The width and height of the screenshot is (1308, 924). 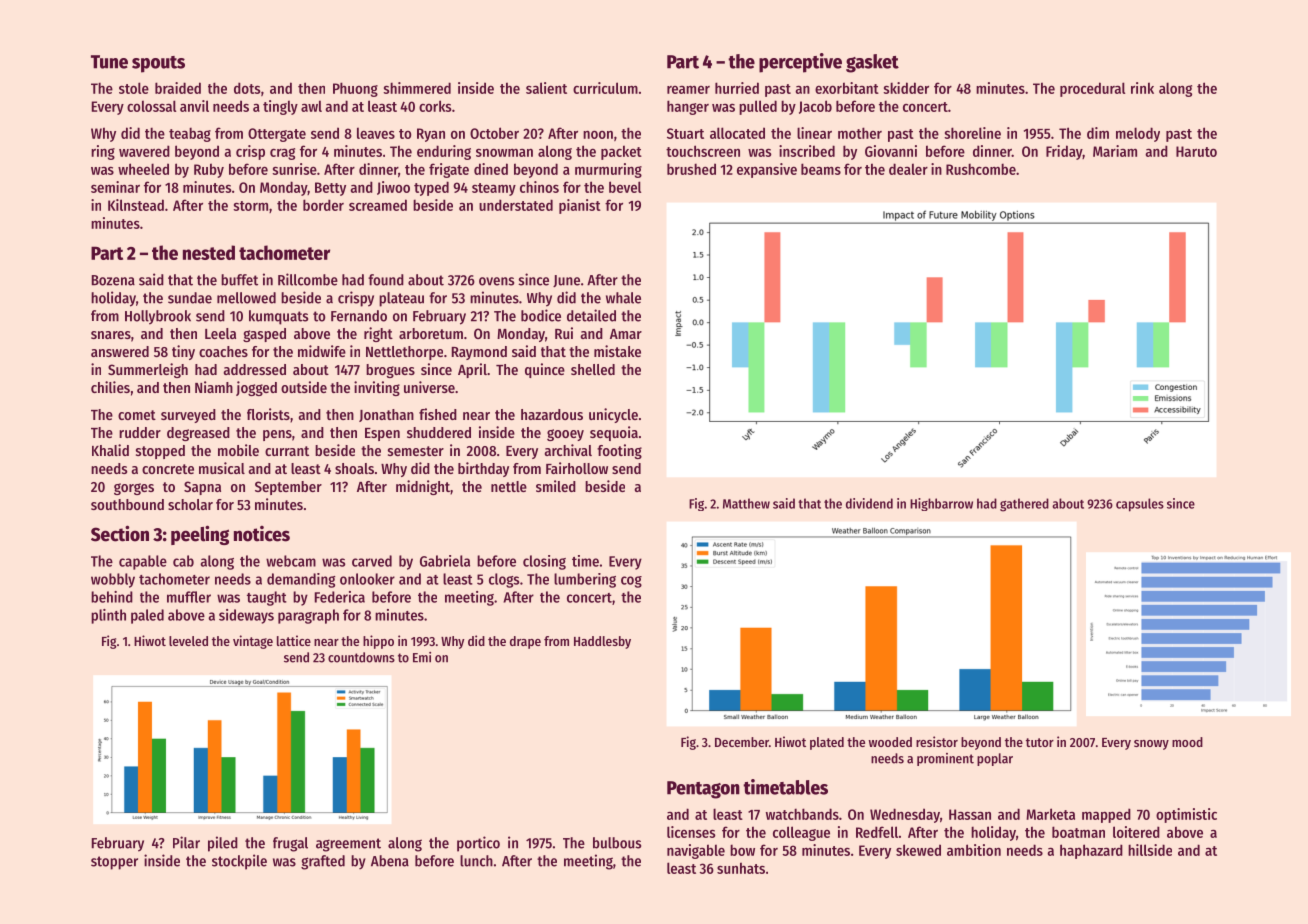 What do you see at coordinates (544, 562) in the screenshot?
I see `closing` at bounding box center [544, 562].
